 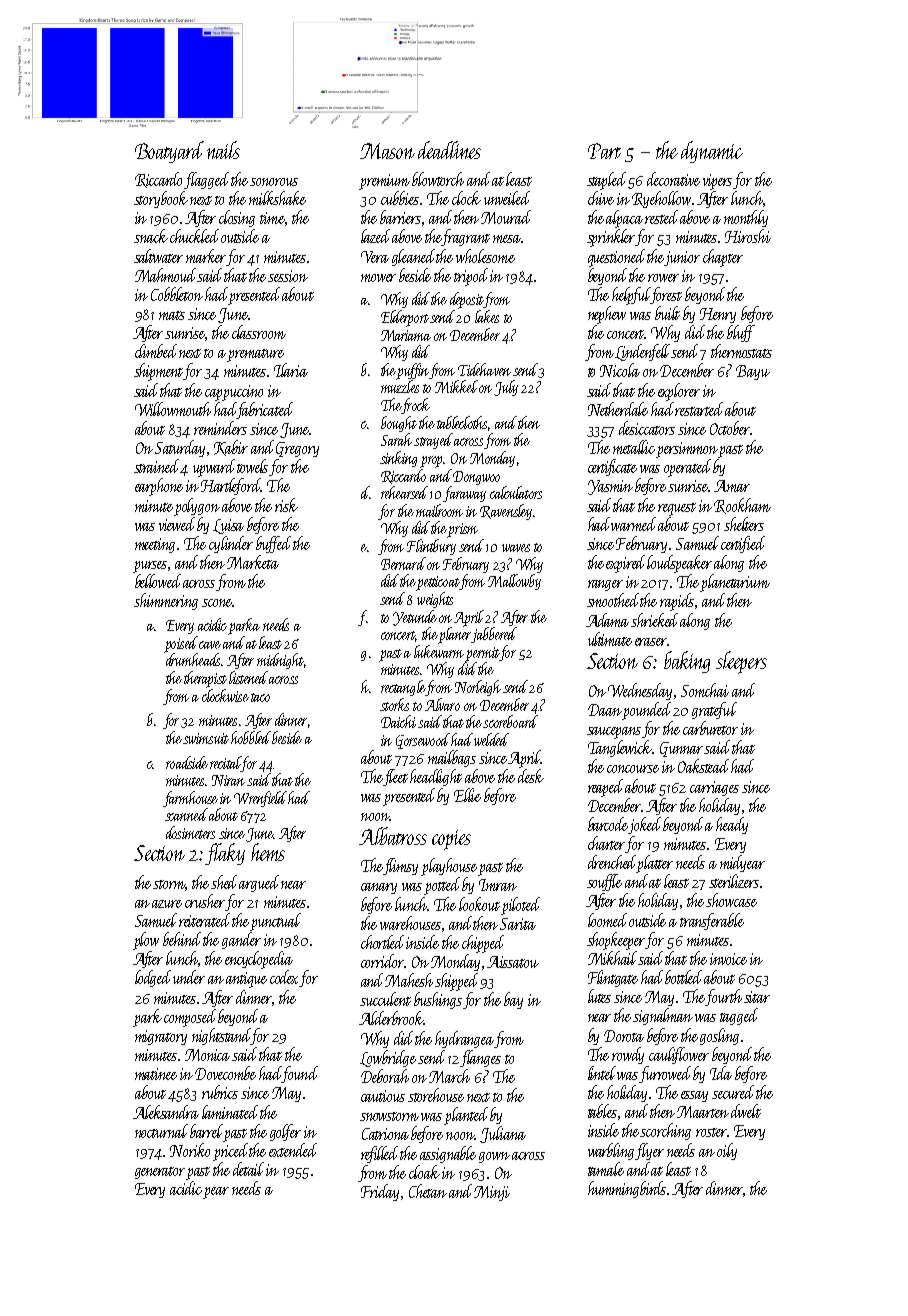 What do you see at coordinates (222, 1036) in the document?
I see `nightstand` at bounding box center [222, 1036].
